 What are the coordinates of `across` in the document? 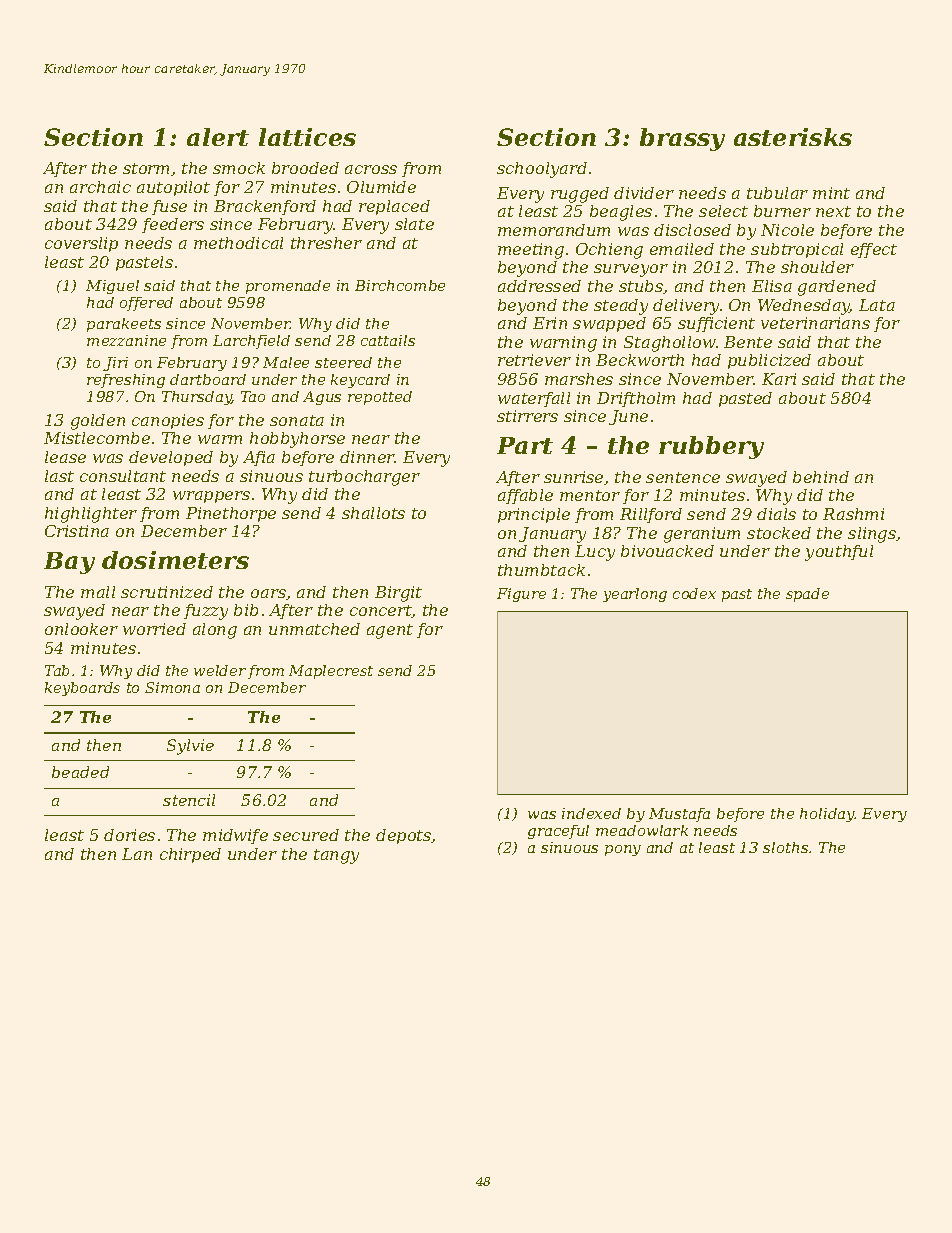 It's located at (371, 169).
